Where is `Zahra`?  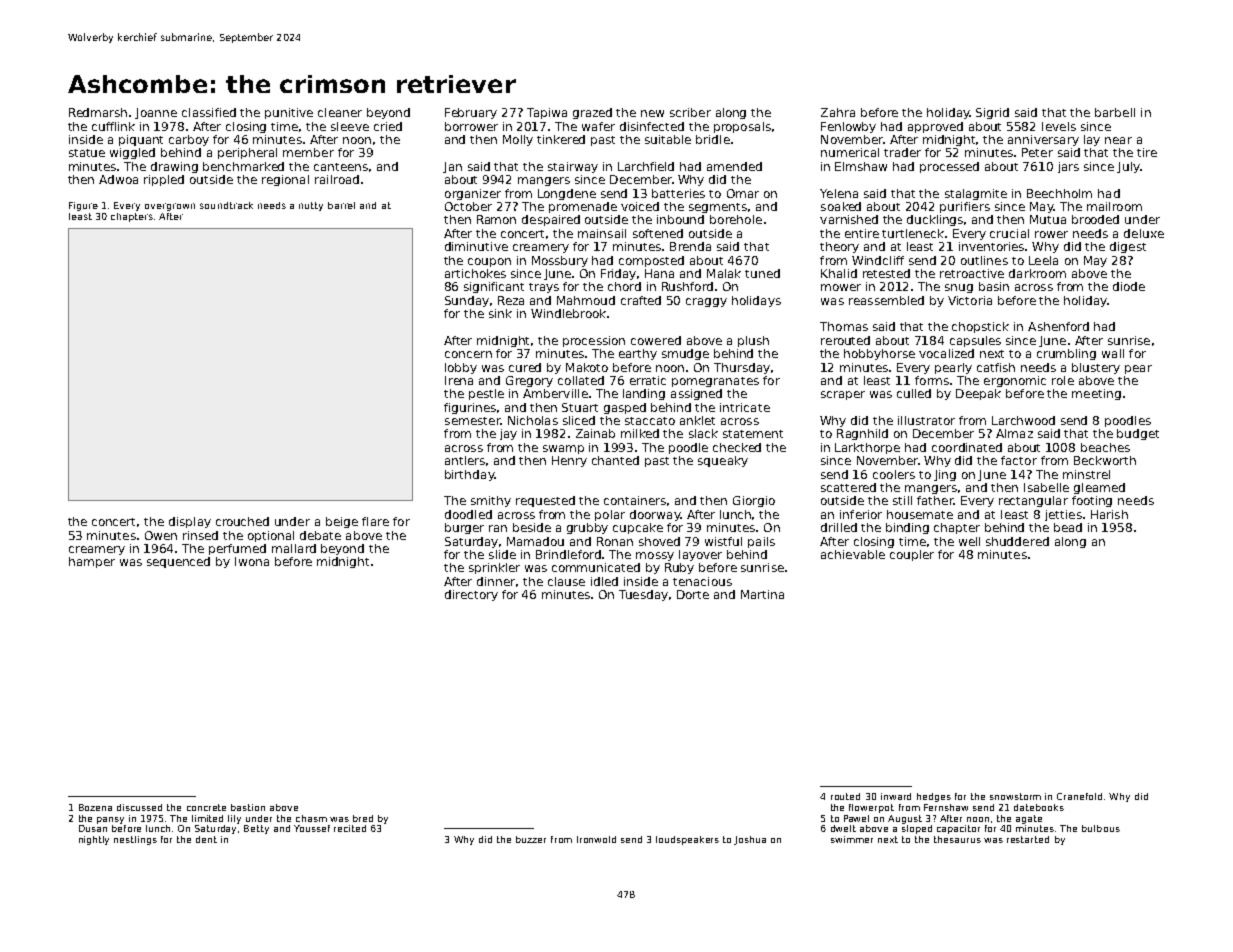
Zahra is located at coordinates (838, 112).
